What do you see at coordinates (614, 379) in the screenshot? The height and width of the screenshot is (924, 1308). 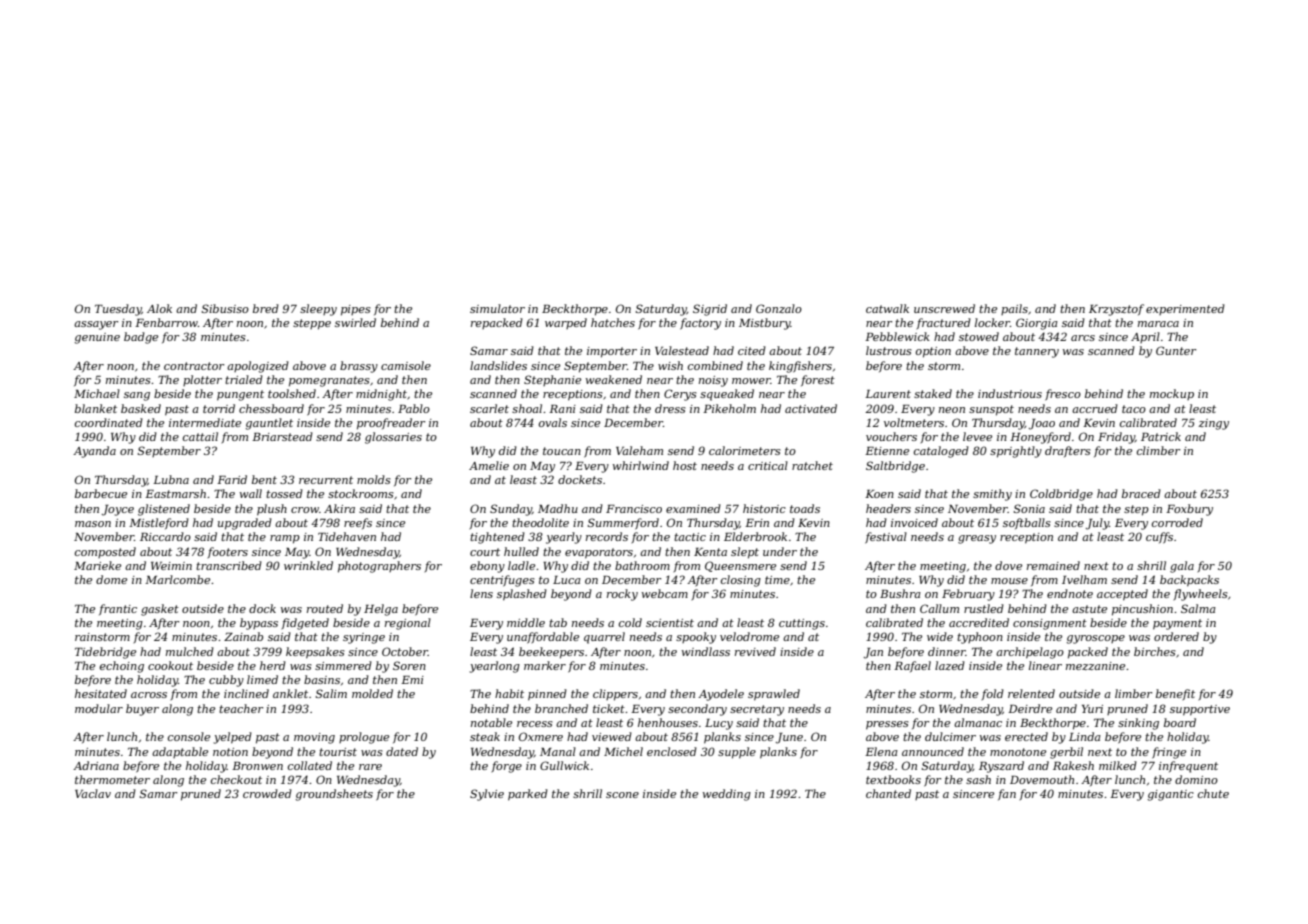 I see `weakened` at bounding box center [614, 379].
